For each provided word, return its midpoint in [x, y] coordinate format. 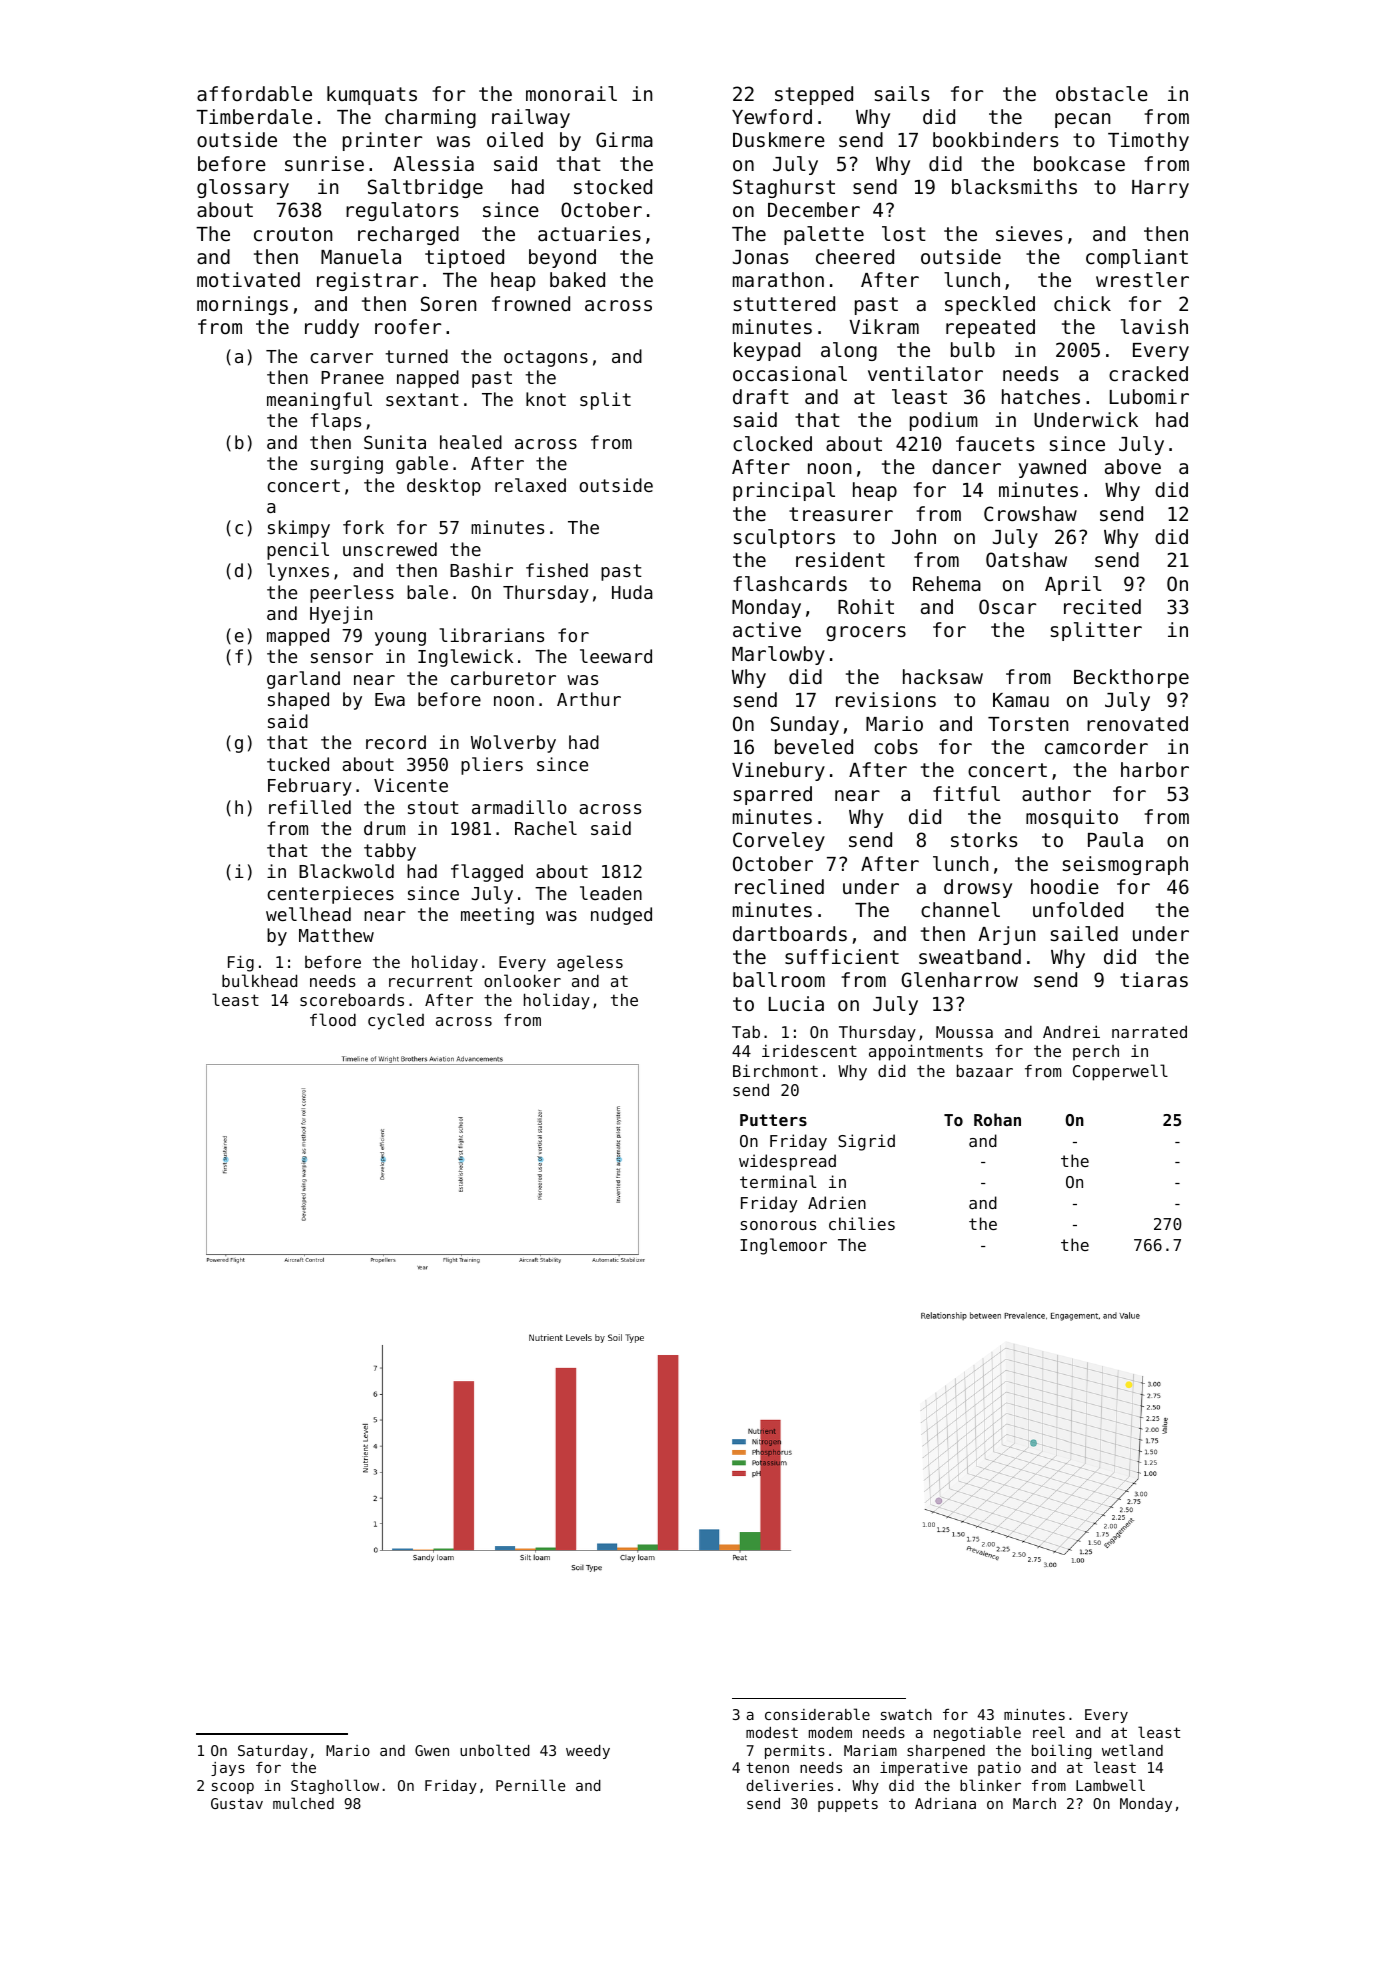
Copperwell [1120, 1072]
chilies [862, 1223]
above [1133, 466]
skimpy [299, 529]
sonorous [778, 1225]
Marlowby [778, 655]
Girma [624, 139]
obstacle [1102, 93]
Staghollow [335, 1786]
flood [333, 1019]
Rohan [997, 1119]
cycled [396, 1021]
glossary [243, 188]
